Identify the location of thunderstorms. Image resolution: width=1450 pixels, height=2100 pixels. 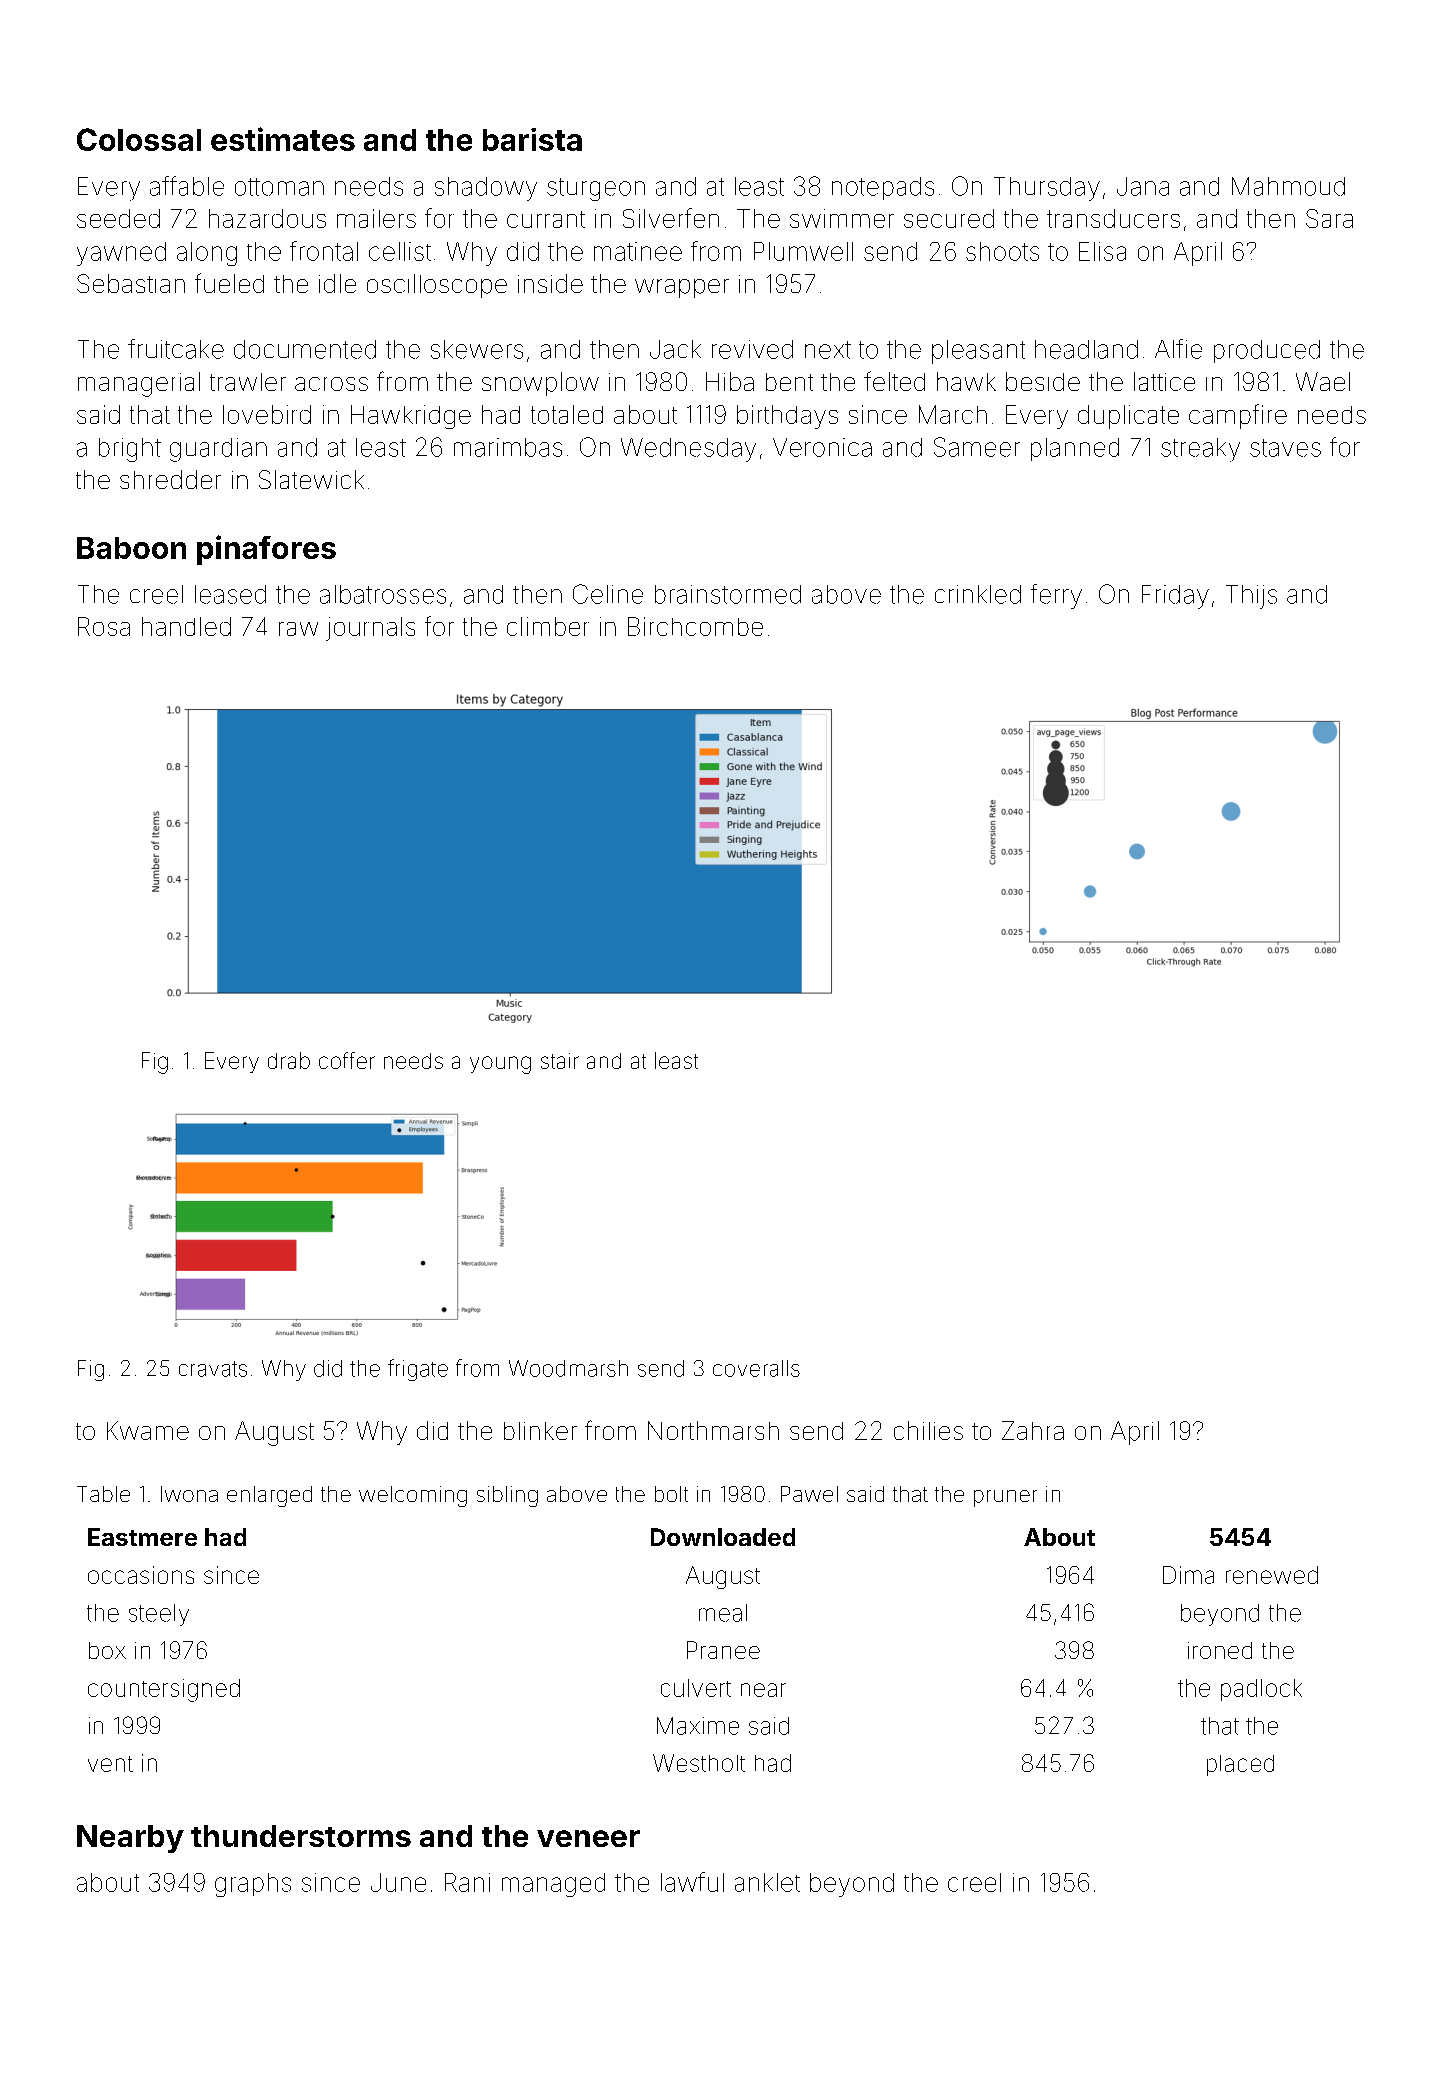
(301, 1836).
